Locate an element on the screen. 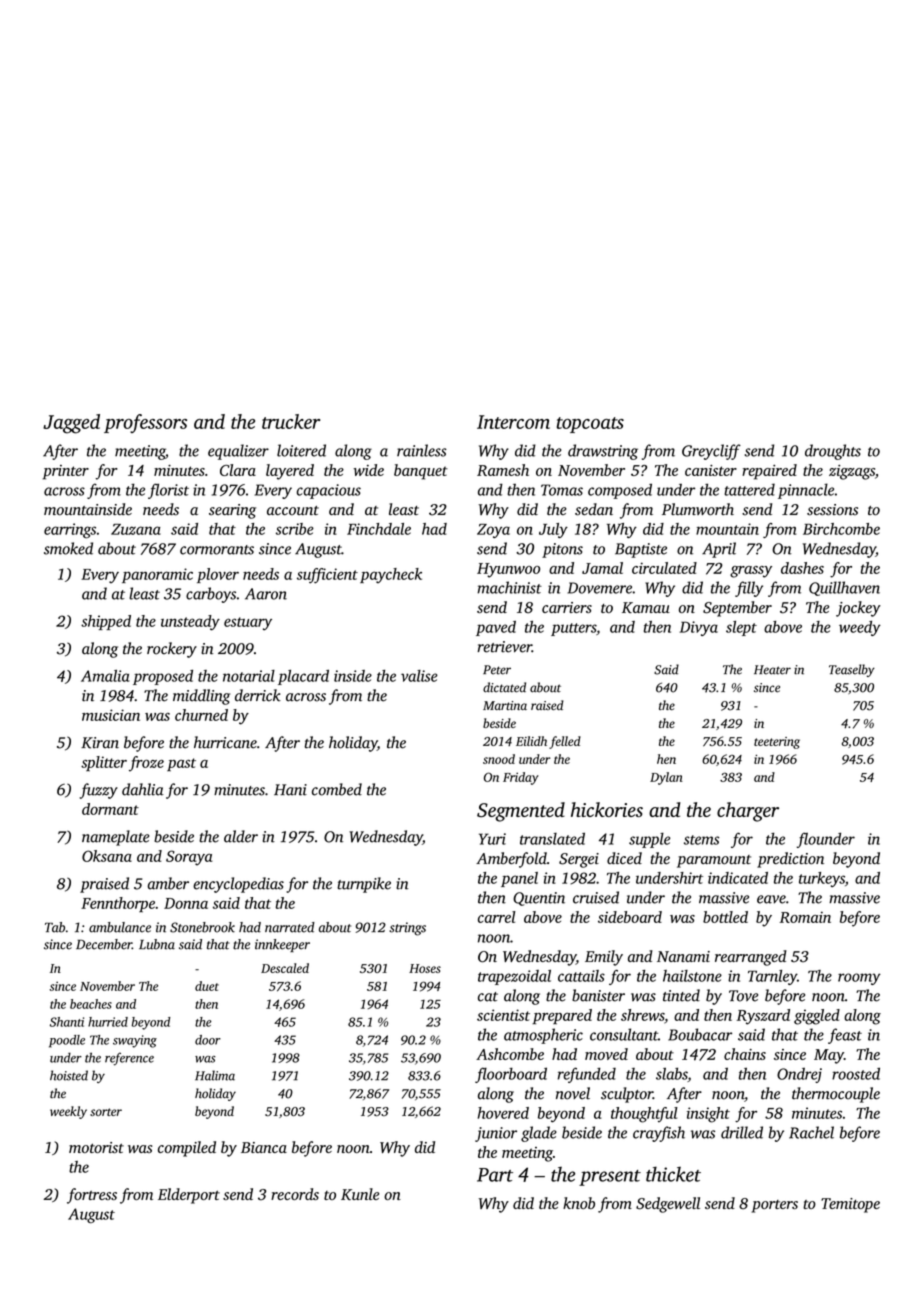  sessions is located at coordinates (832, 510).
